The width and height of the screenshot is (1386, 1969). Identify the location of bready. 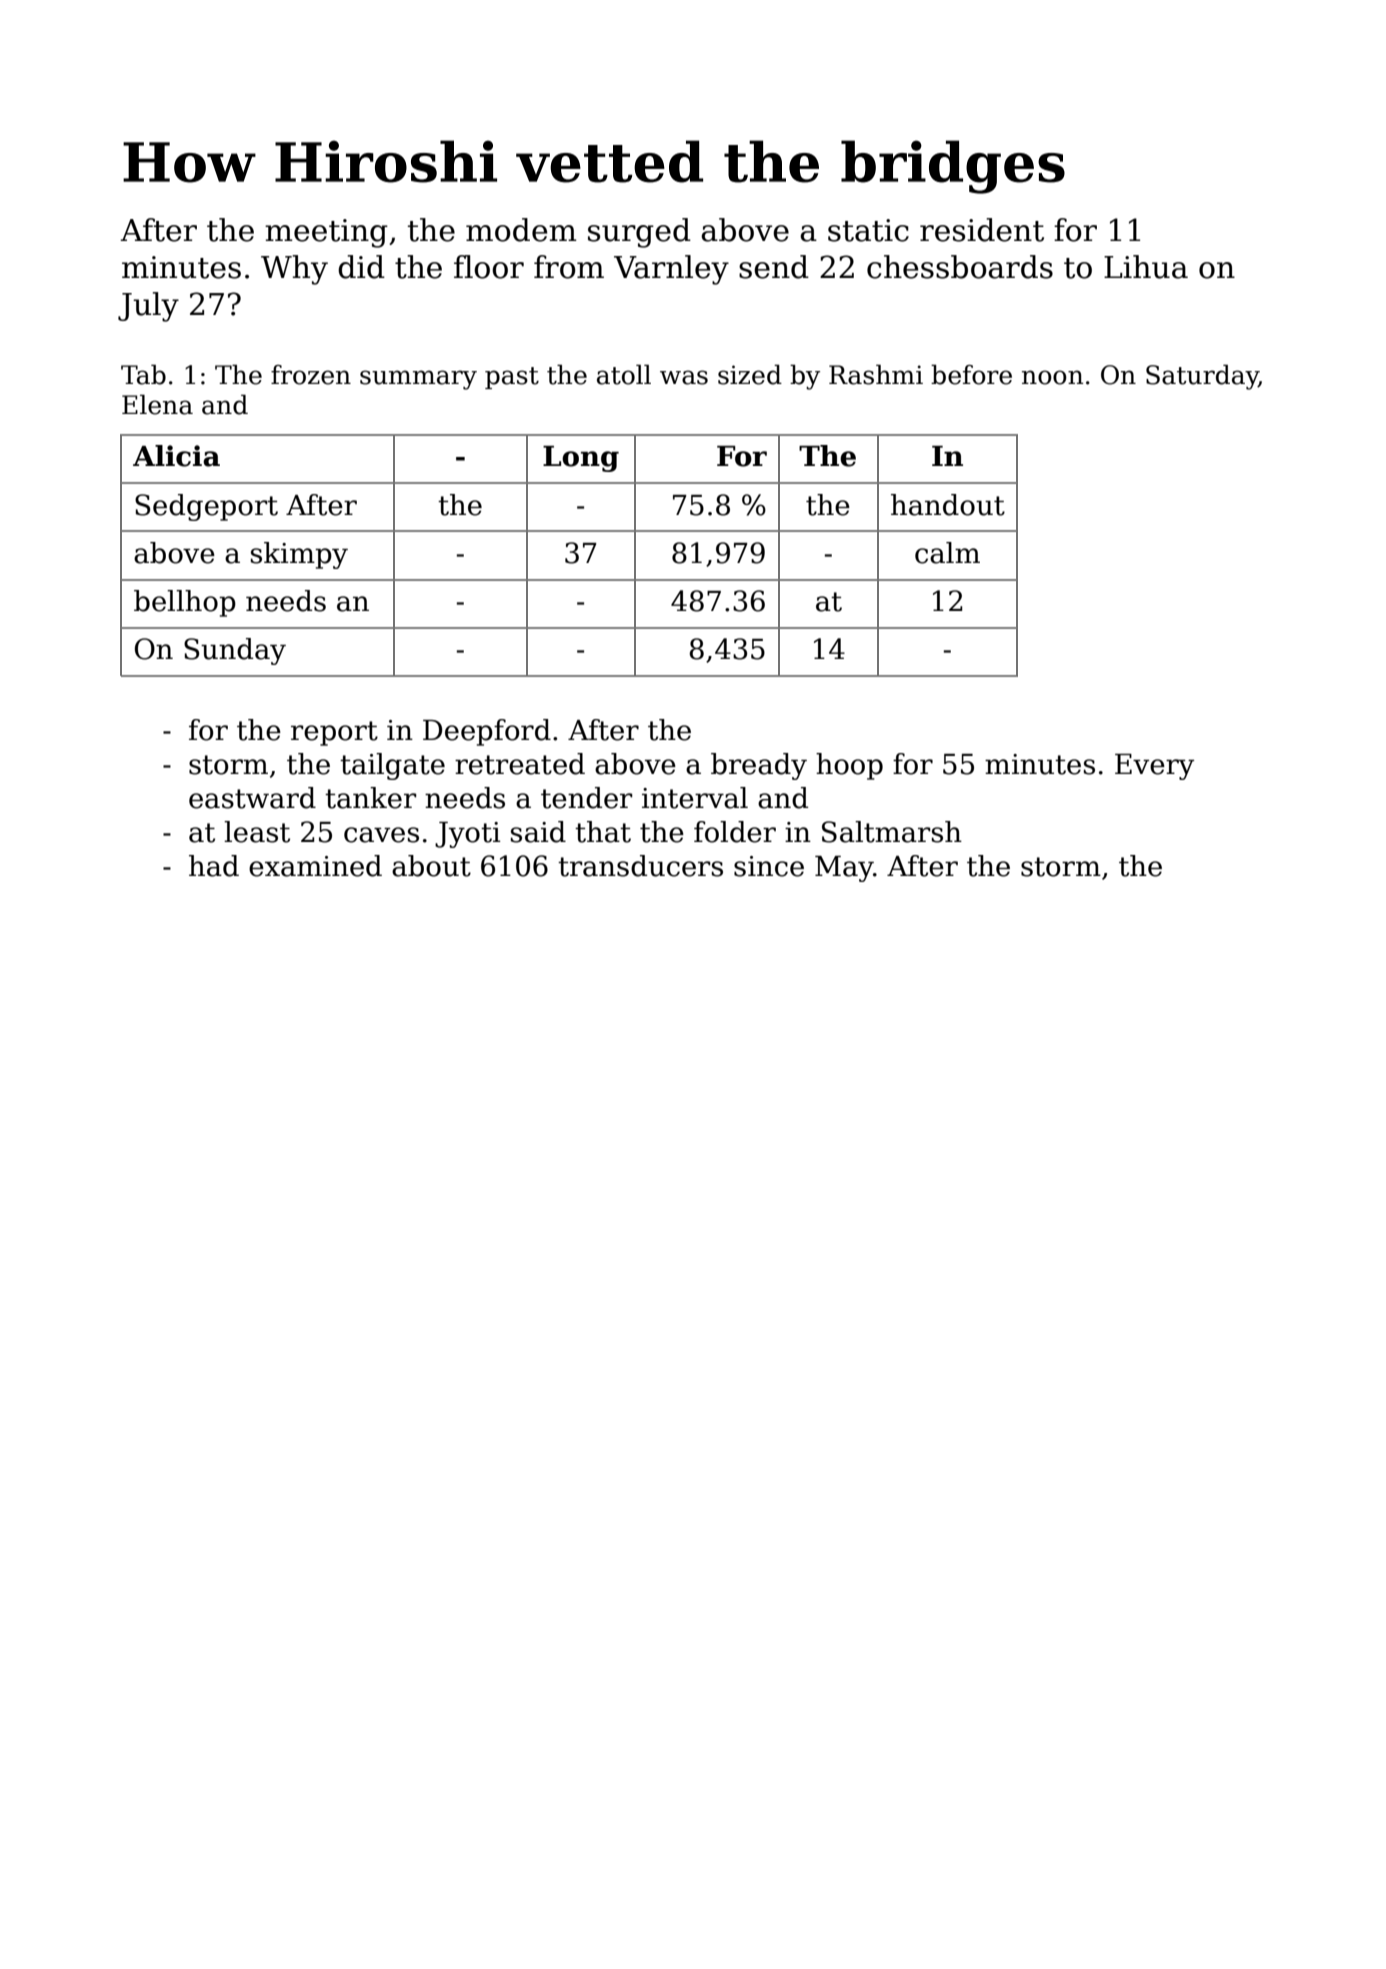
(759, 766).
